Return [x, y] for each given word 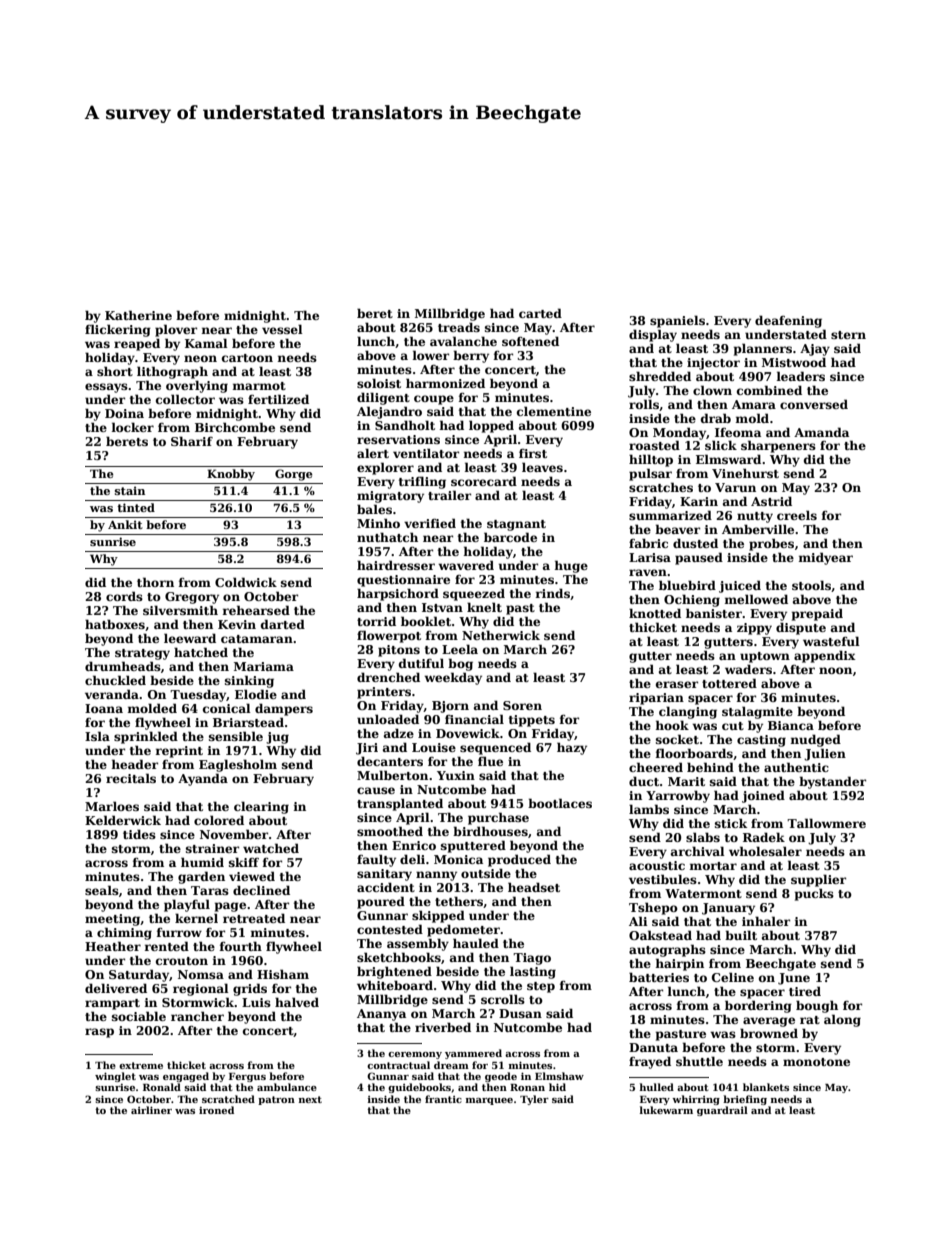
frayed [650, 1062]
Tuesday [198, 695]
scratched [228, 1099]
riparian [656, 699]
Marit [686, 781]
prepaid [817, 614]
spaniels [677, 321]
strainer [212, 848]
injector [713, 364]
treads [459, 327]
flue [490, 761]
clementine [554, 411]
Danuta [653, 1047]
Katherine [138, 315]
